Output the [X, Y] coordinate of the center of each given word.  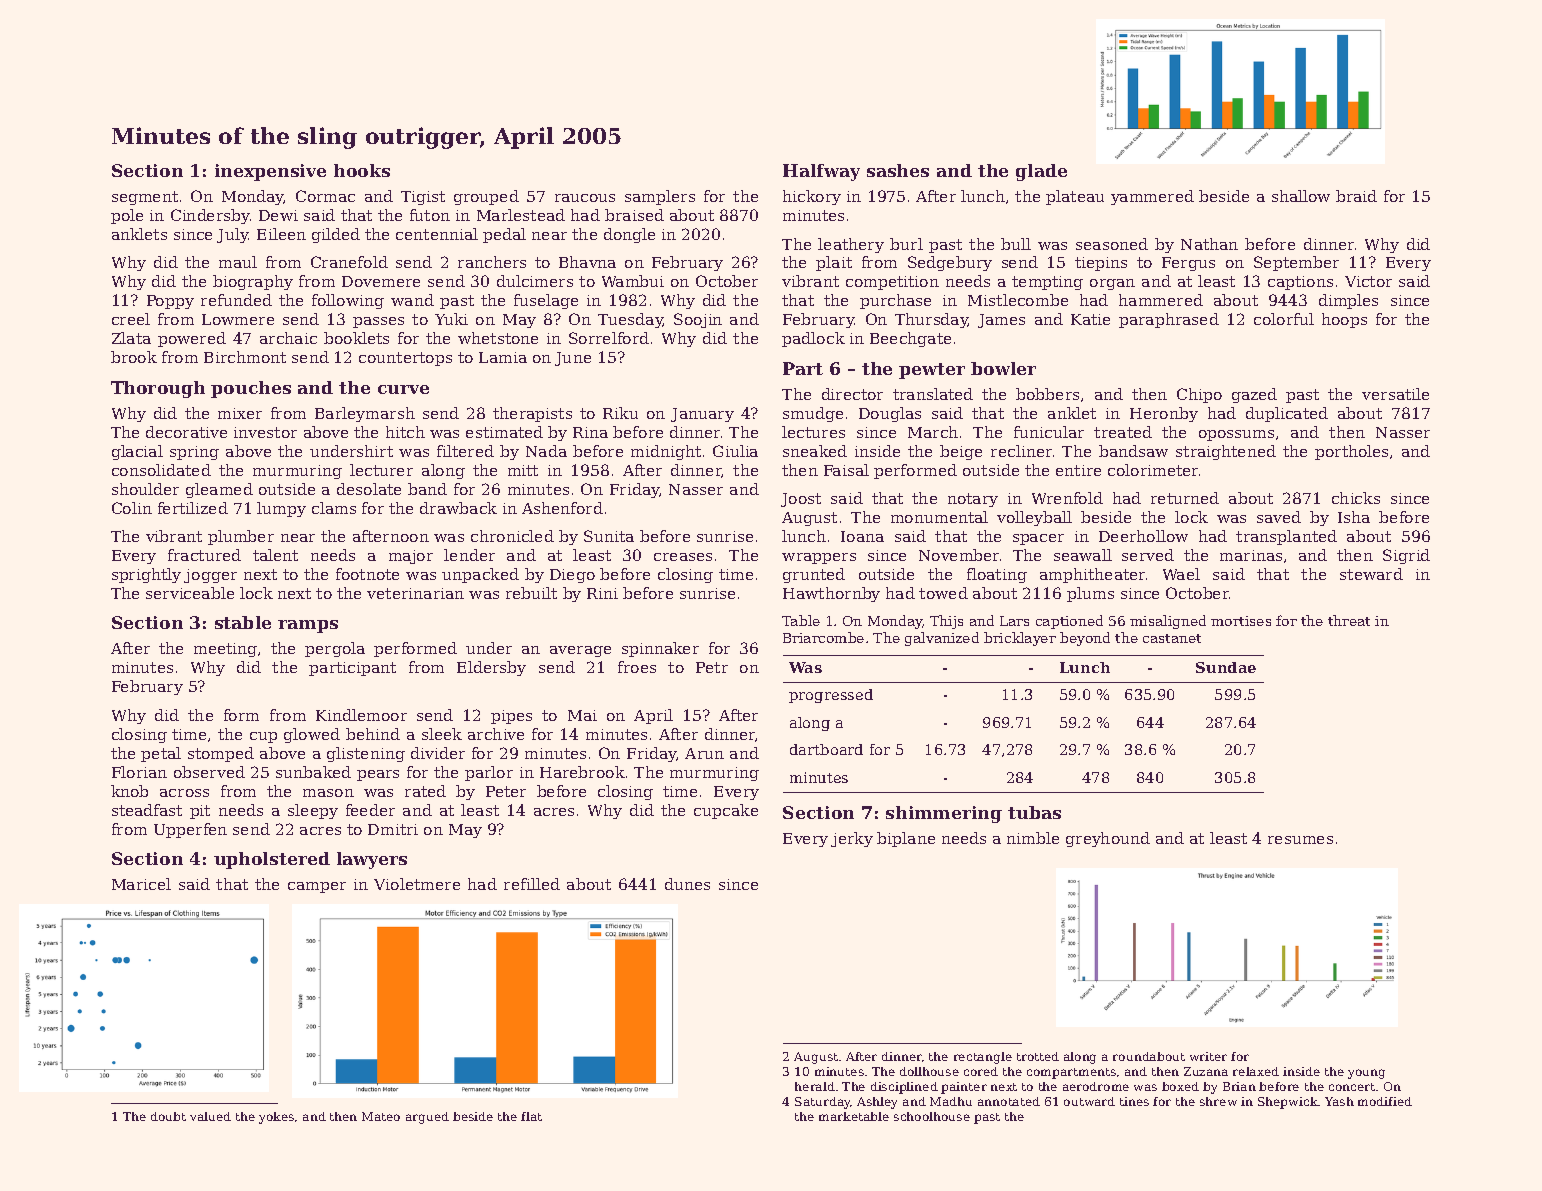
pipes [511, 717]
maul [238, 262]
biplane [906, 839]
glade [1041, 172]
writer [1208, 1056]
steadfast [147, 810]
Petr [712, 667]
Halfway [821, 172]
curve [403, 389]
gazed [1254, 395]
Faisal [846, 470]
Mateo [381, 1116]
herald [815, 1086]
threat [1349, 620]
